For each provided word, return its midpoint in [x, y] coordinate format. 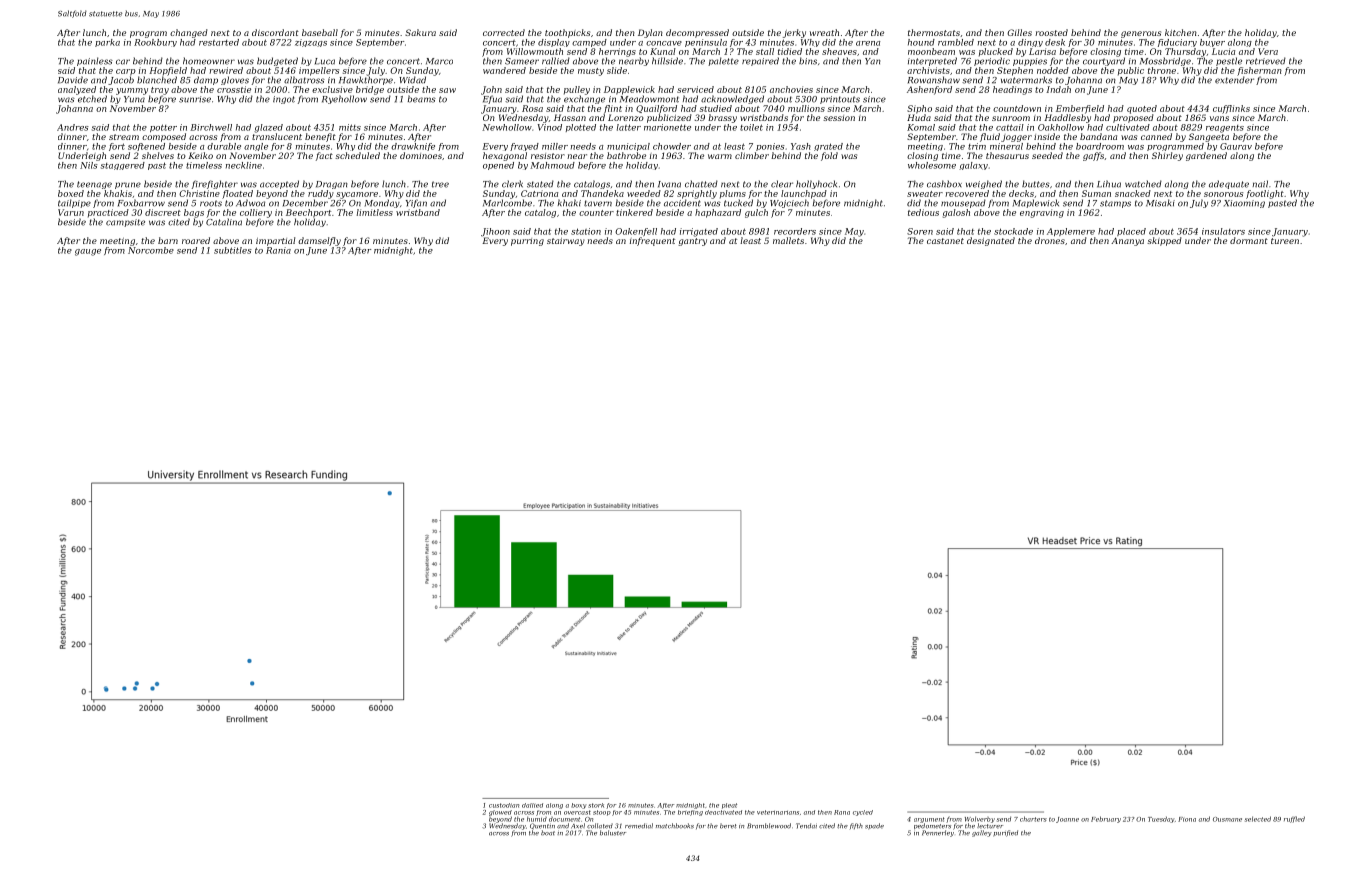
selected [1258, 819]
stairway [566, 242]
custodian [504, 805]
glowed [500, 813]
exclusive [332, 89]
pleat [729, 806]
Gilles [1019, 32]
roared [196, 240]
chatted [701, 184]
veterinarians [778, 812]
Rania [278, 250]
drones [1050, 240]
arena [868, 43]
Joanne [1067, 820]
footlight [1265, 194]
